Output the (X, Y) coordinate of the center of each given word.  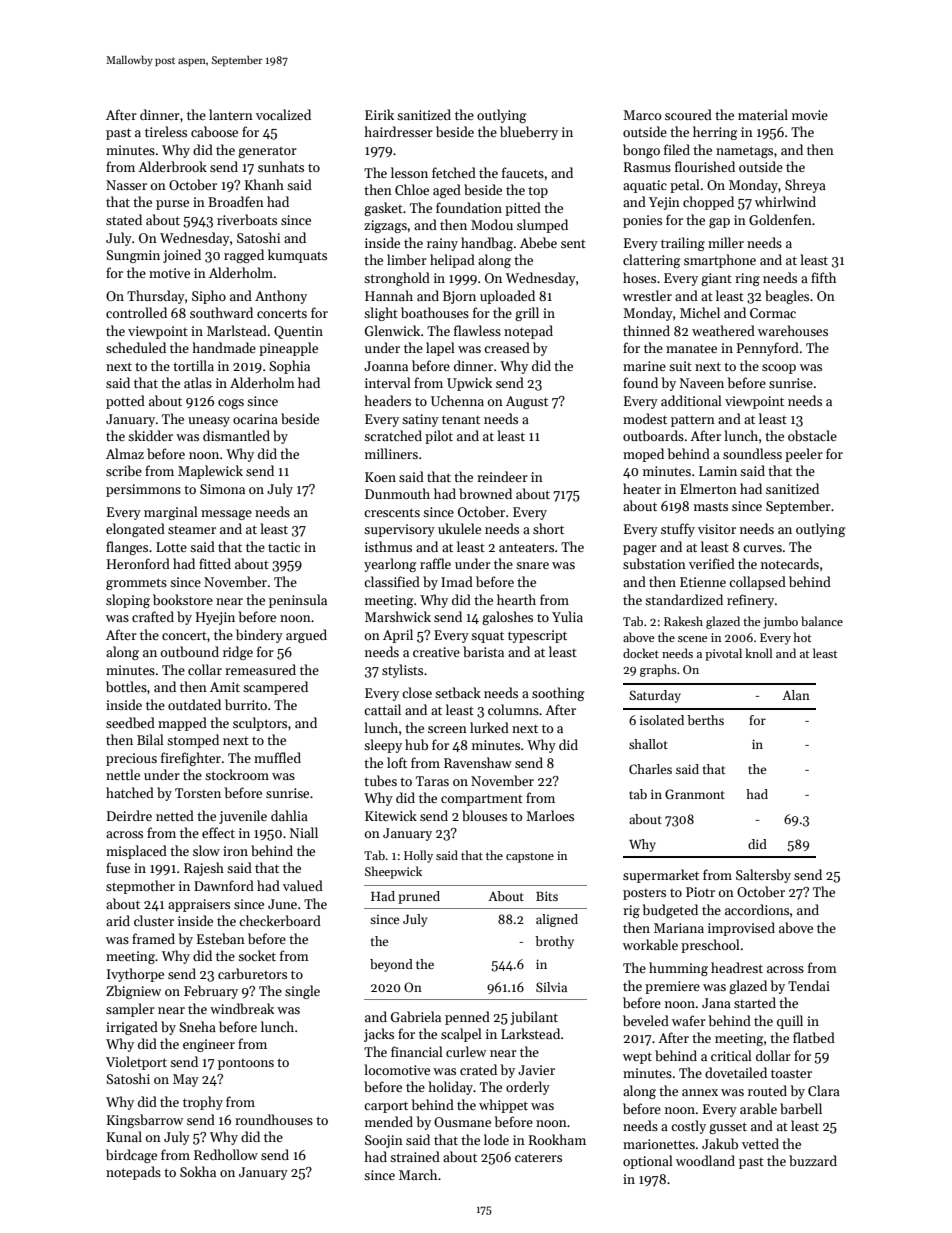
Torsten (198, 793)
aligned (557, 920)
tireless (166, 131)
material (763, 114)
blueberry (529, 133)
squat (487, 637)
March (418, 1174)
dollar (773, 1055)
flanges (127, 548)
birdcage (131, 1156)
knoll (759, 653)
